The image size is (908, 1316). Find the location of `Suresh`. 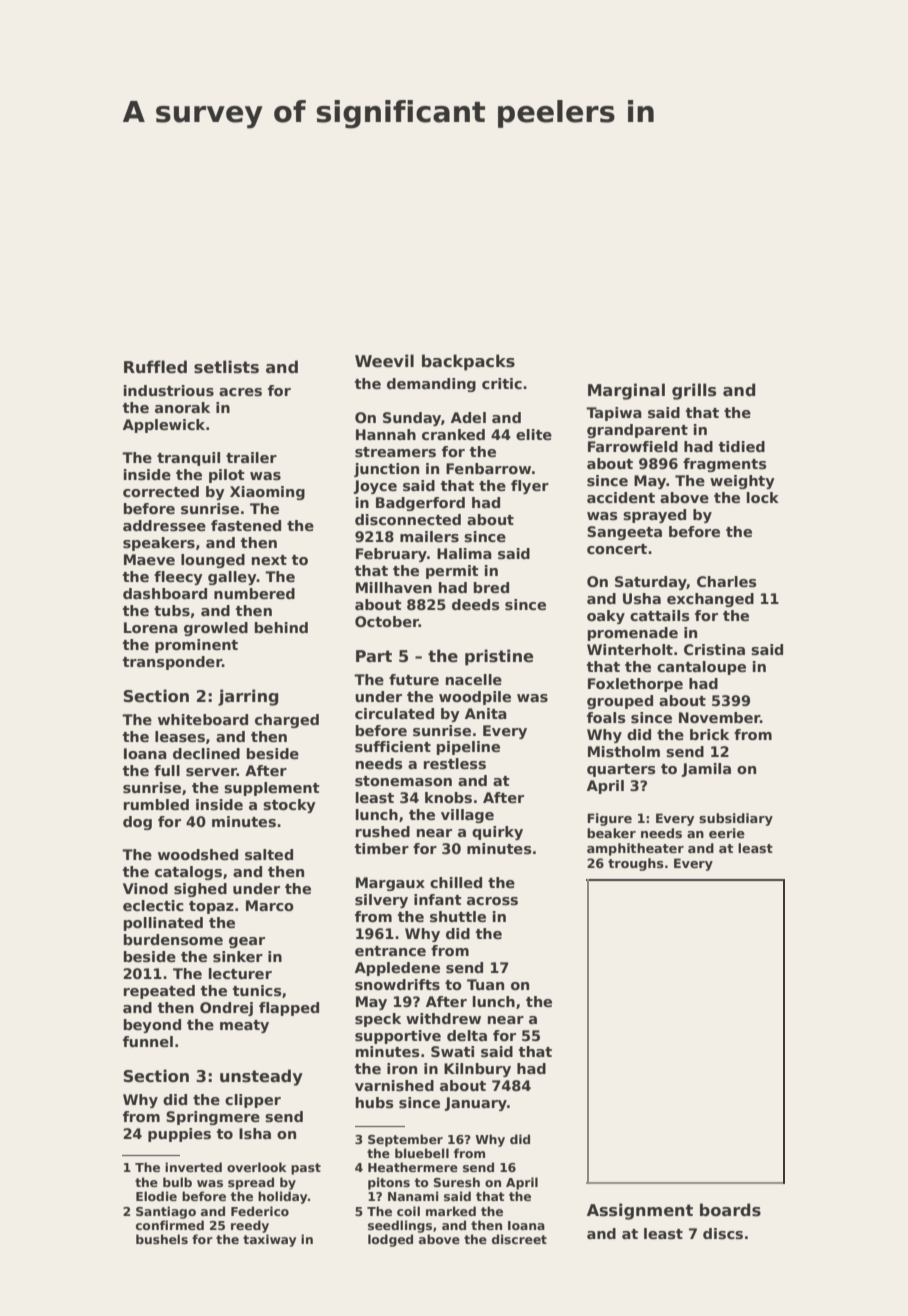

Suresh is located at coordinates (457, 1182).
